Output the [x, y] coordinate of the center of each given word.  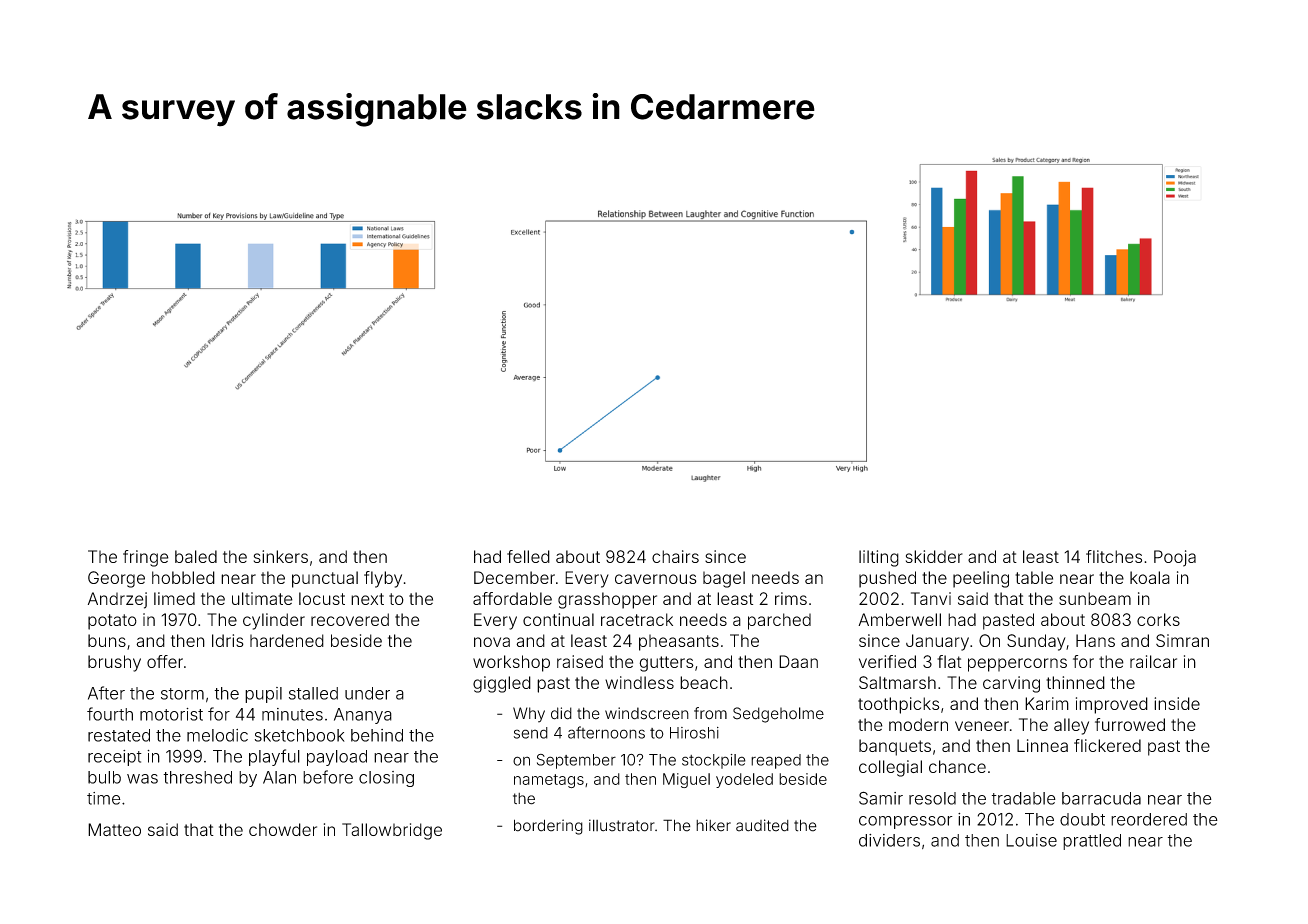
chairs [675, 556]
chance [957, 766]
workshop [511, 663]
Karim [1047, 703]
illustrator [622, 825]
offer [165, 661]
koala [1150, 577]
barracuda [1101, 798]
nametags [549, 781]
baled [196, 556]
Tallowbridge [392, 831]
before [328, 777]
